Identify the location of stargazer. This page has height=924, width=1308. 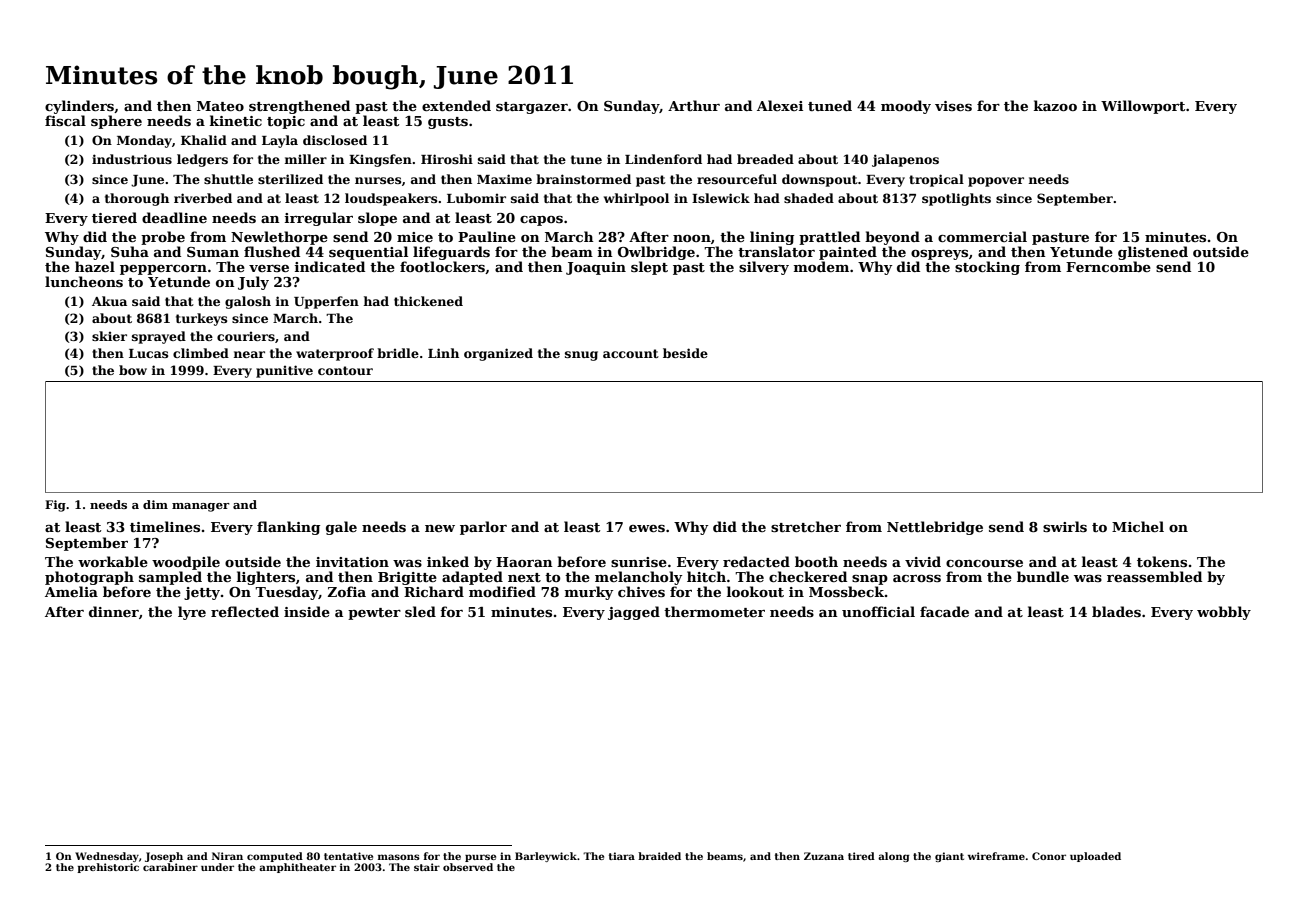
(532, 108).
